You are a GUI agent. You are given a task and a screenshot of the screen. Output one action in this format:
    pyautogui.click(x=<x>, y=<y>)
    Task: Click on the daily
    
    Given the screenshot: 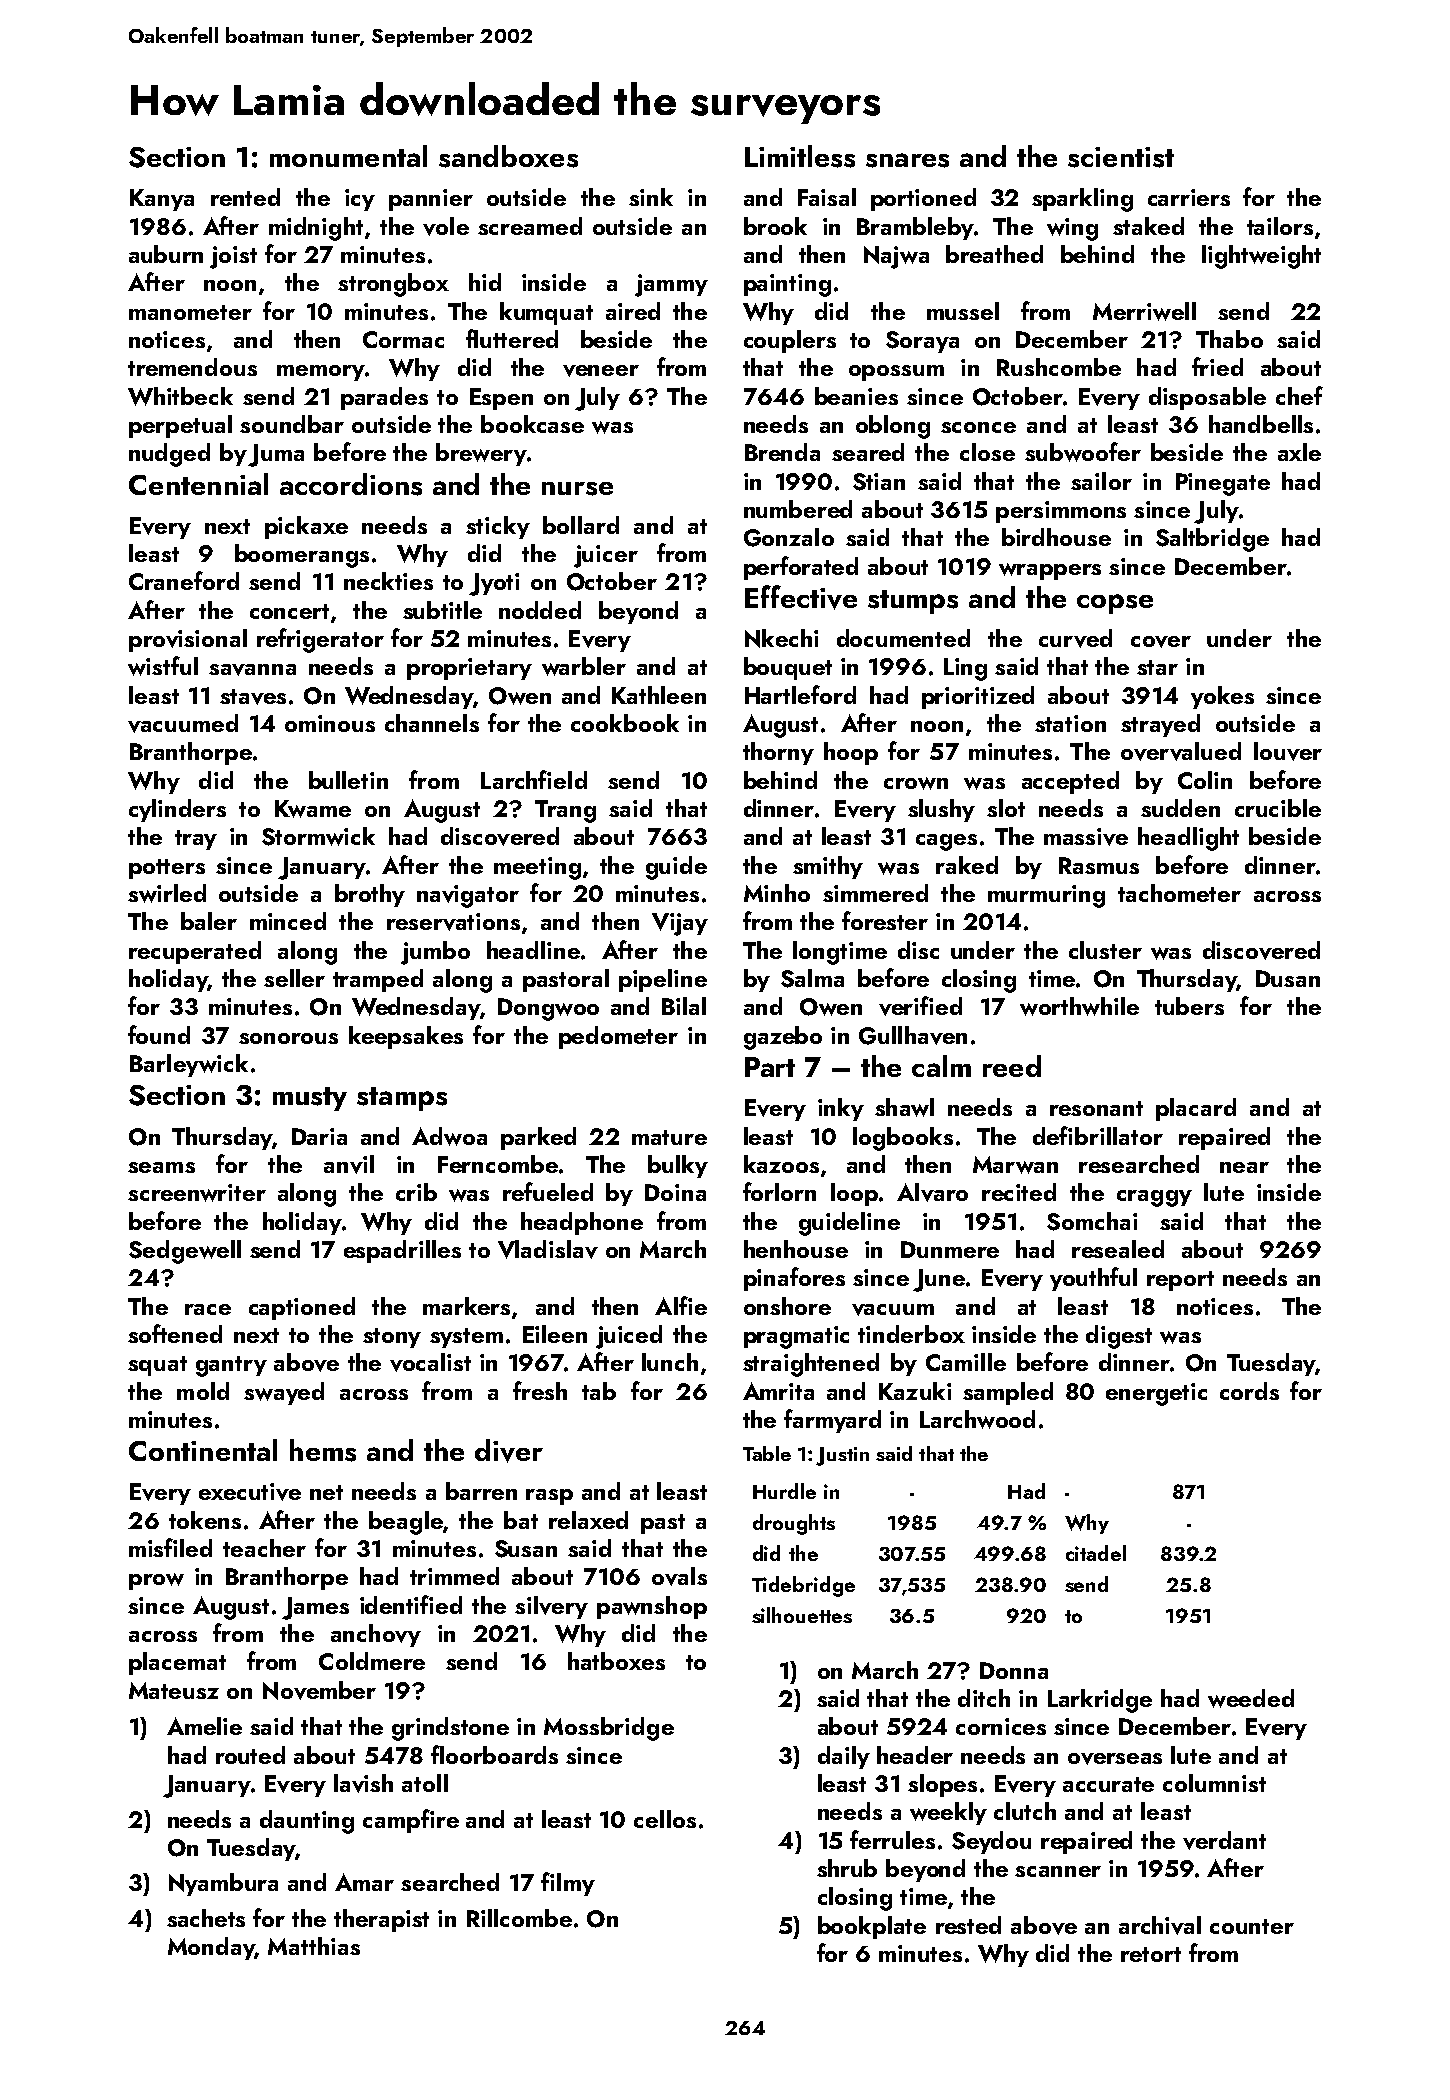 What is the action you would take?
    pyautogui.click(x=844, y=1757)
